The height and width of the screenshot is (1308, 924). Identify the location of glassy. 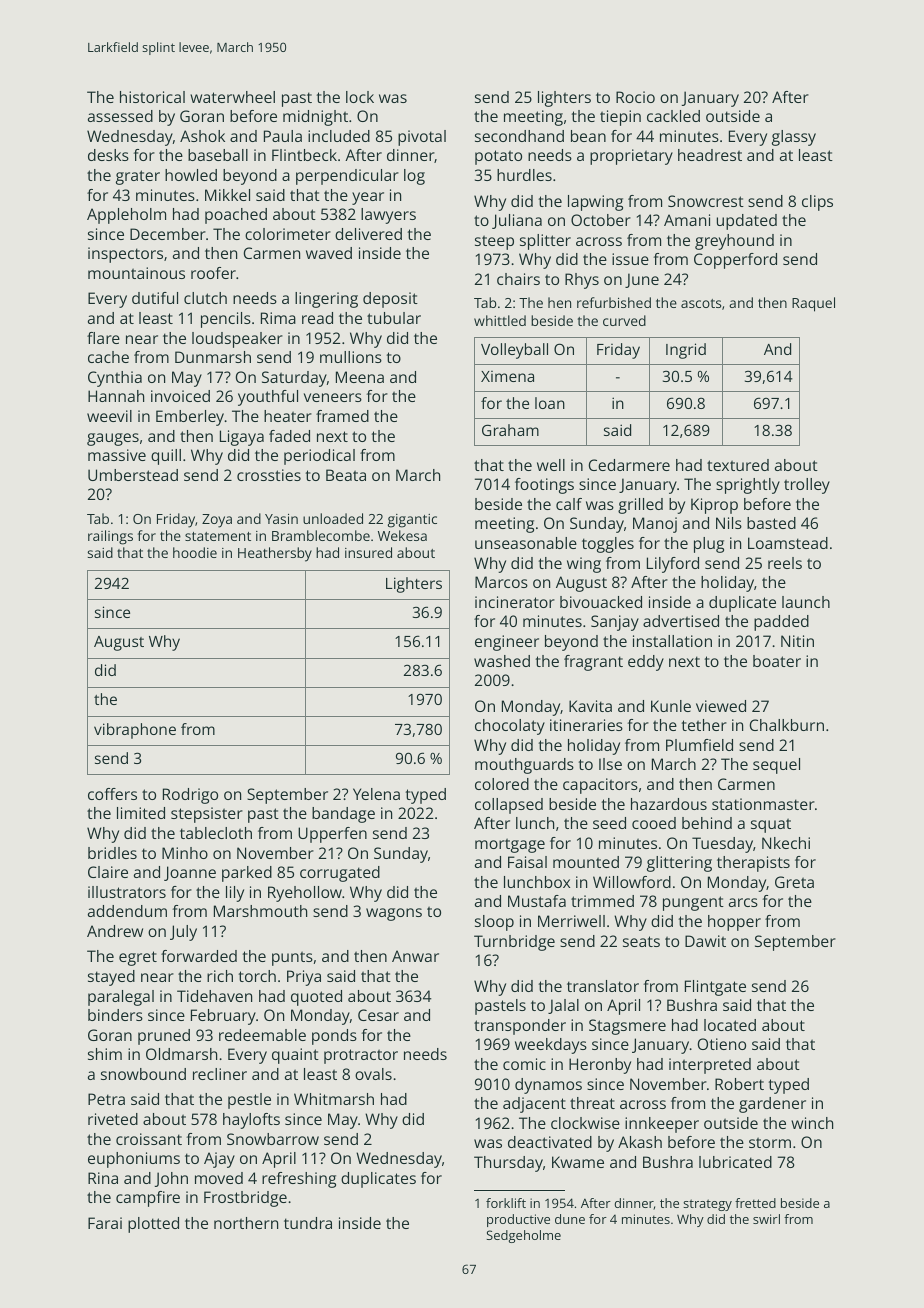
(794, 138).
